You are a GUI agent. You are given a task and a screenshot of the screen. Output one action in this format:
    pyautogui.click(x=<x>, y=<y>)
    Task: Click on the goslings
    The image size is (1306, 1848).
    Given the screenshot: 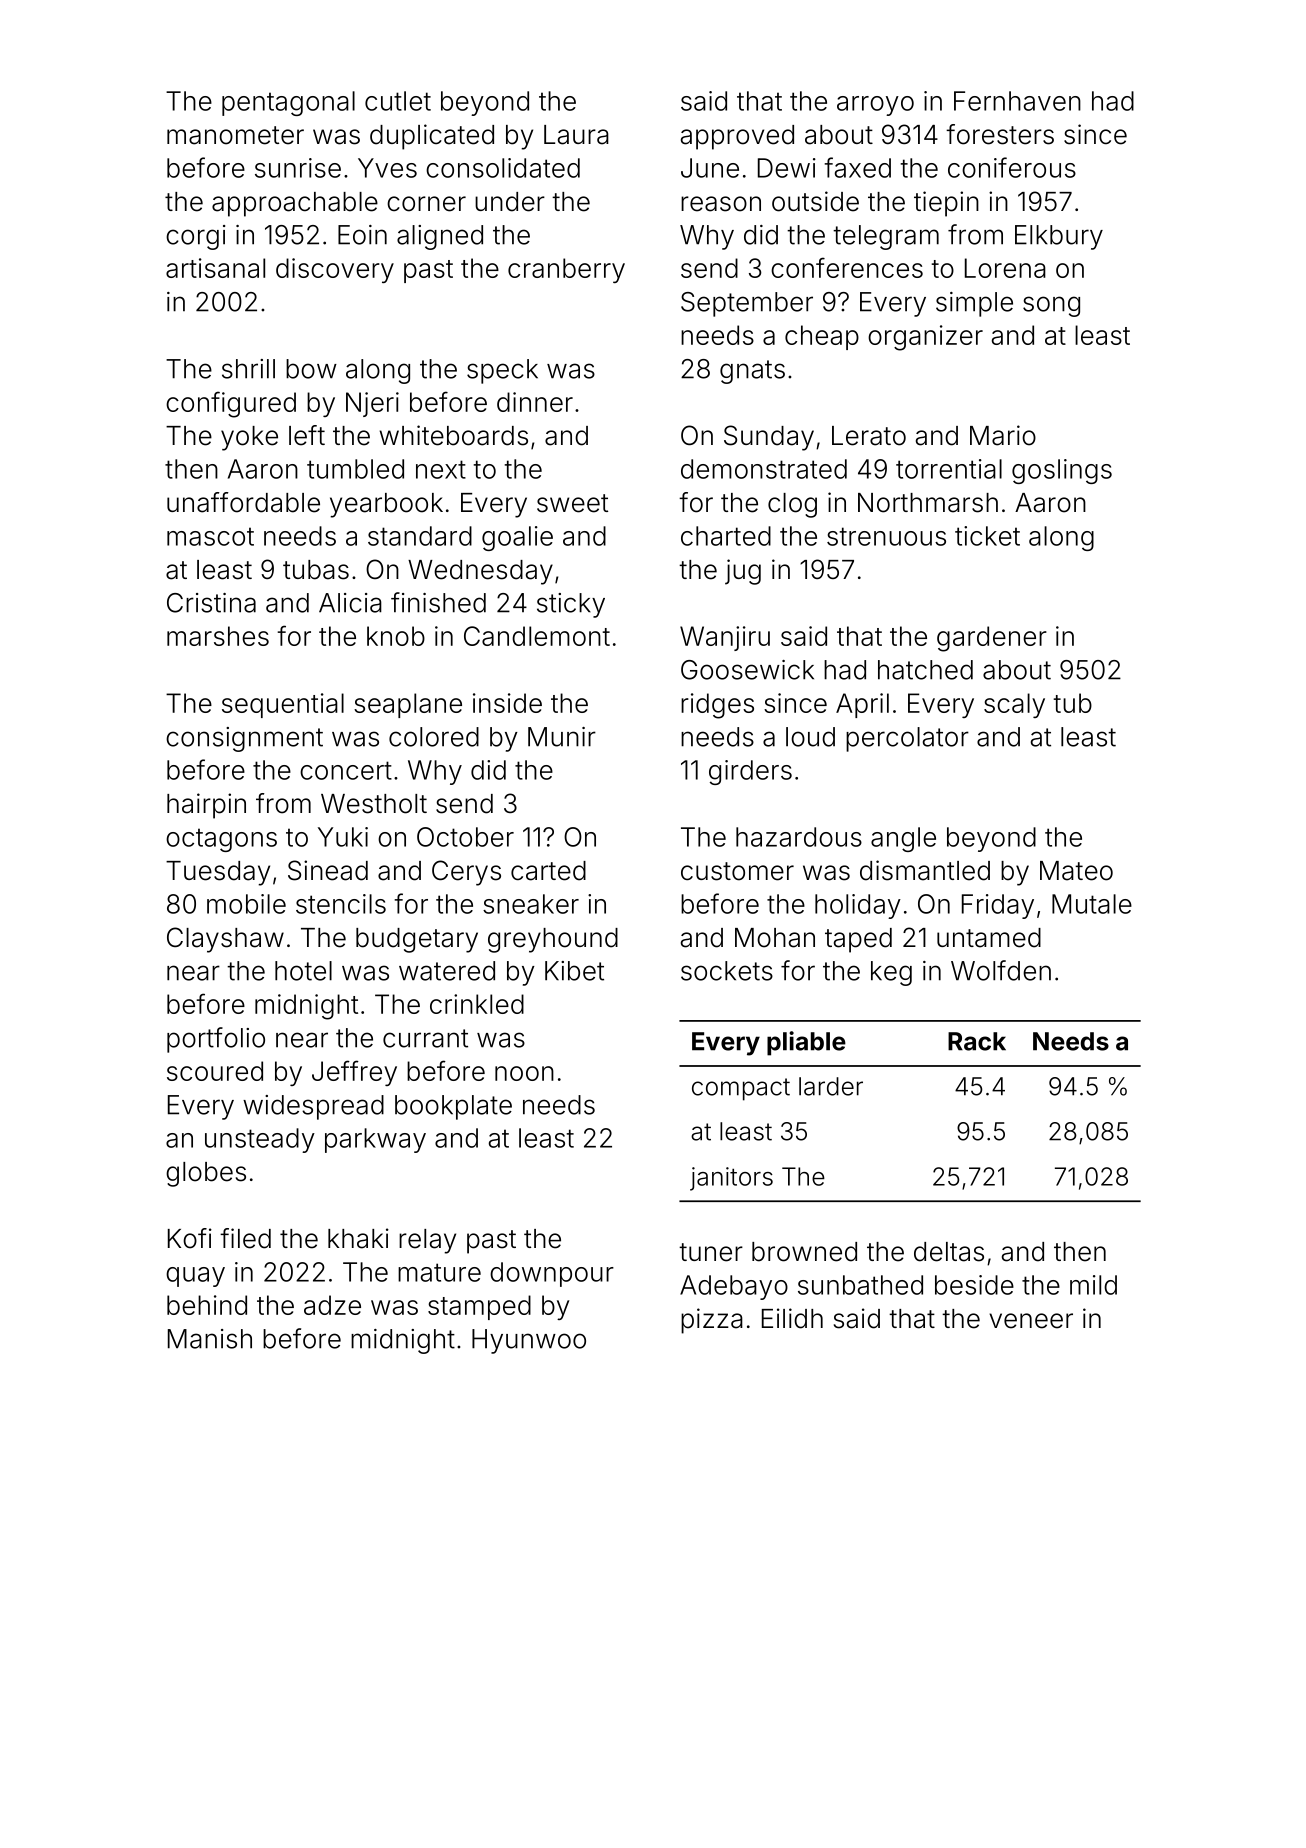 What is the action you would take?
    pyautogui.click(x=1062, y=471)
